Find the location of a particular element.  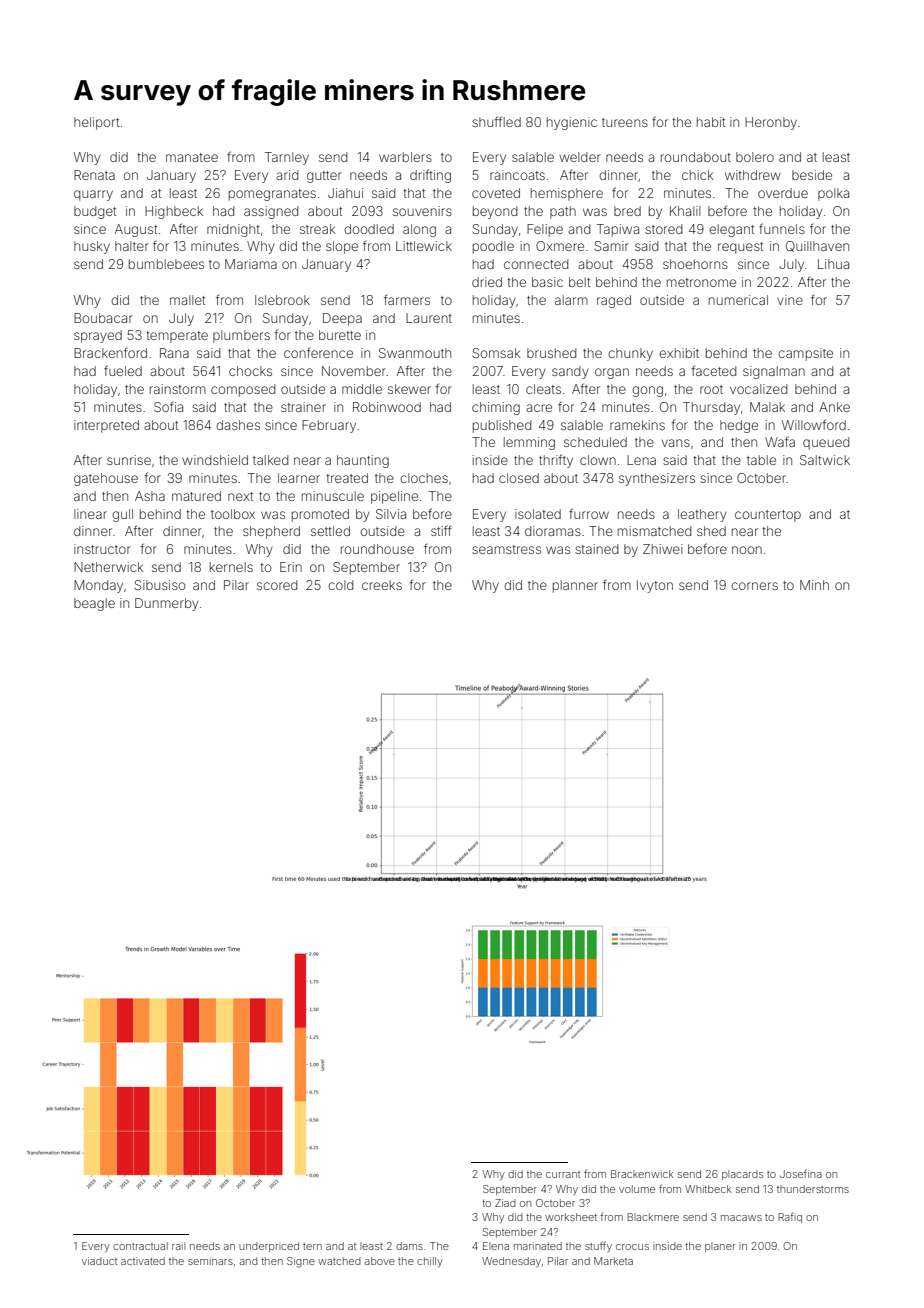

Ziad is located at coordinates (505, 1203).
